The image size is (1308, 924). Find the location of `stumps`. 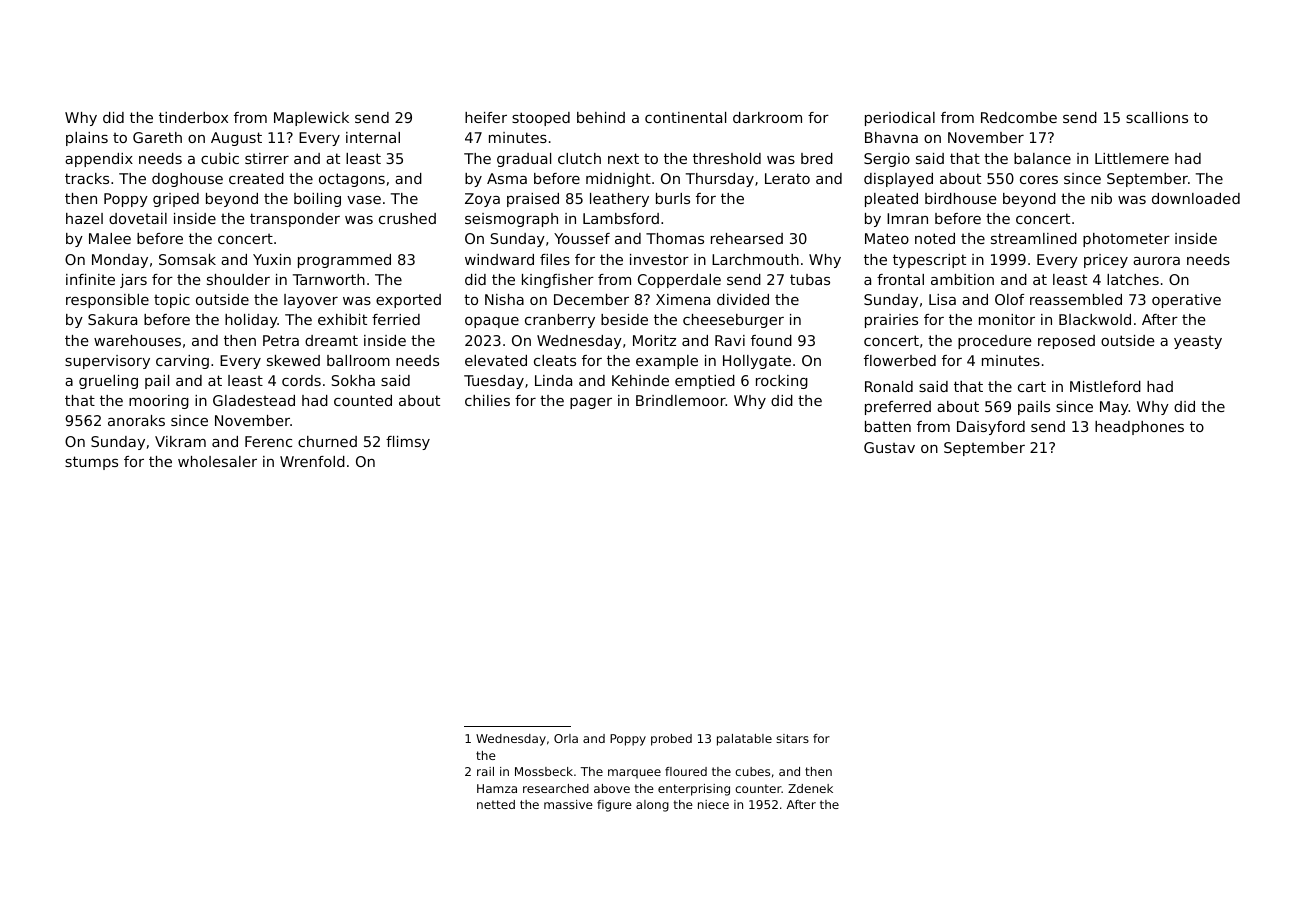

stumps is located at coordinates (91, 463).
